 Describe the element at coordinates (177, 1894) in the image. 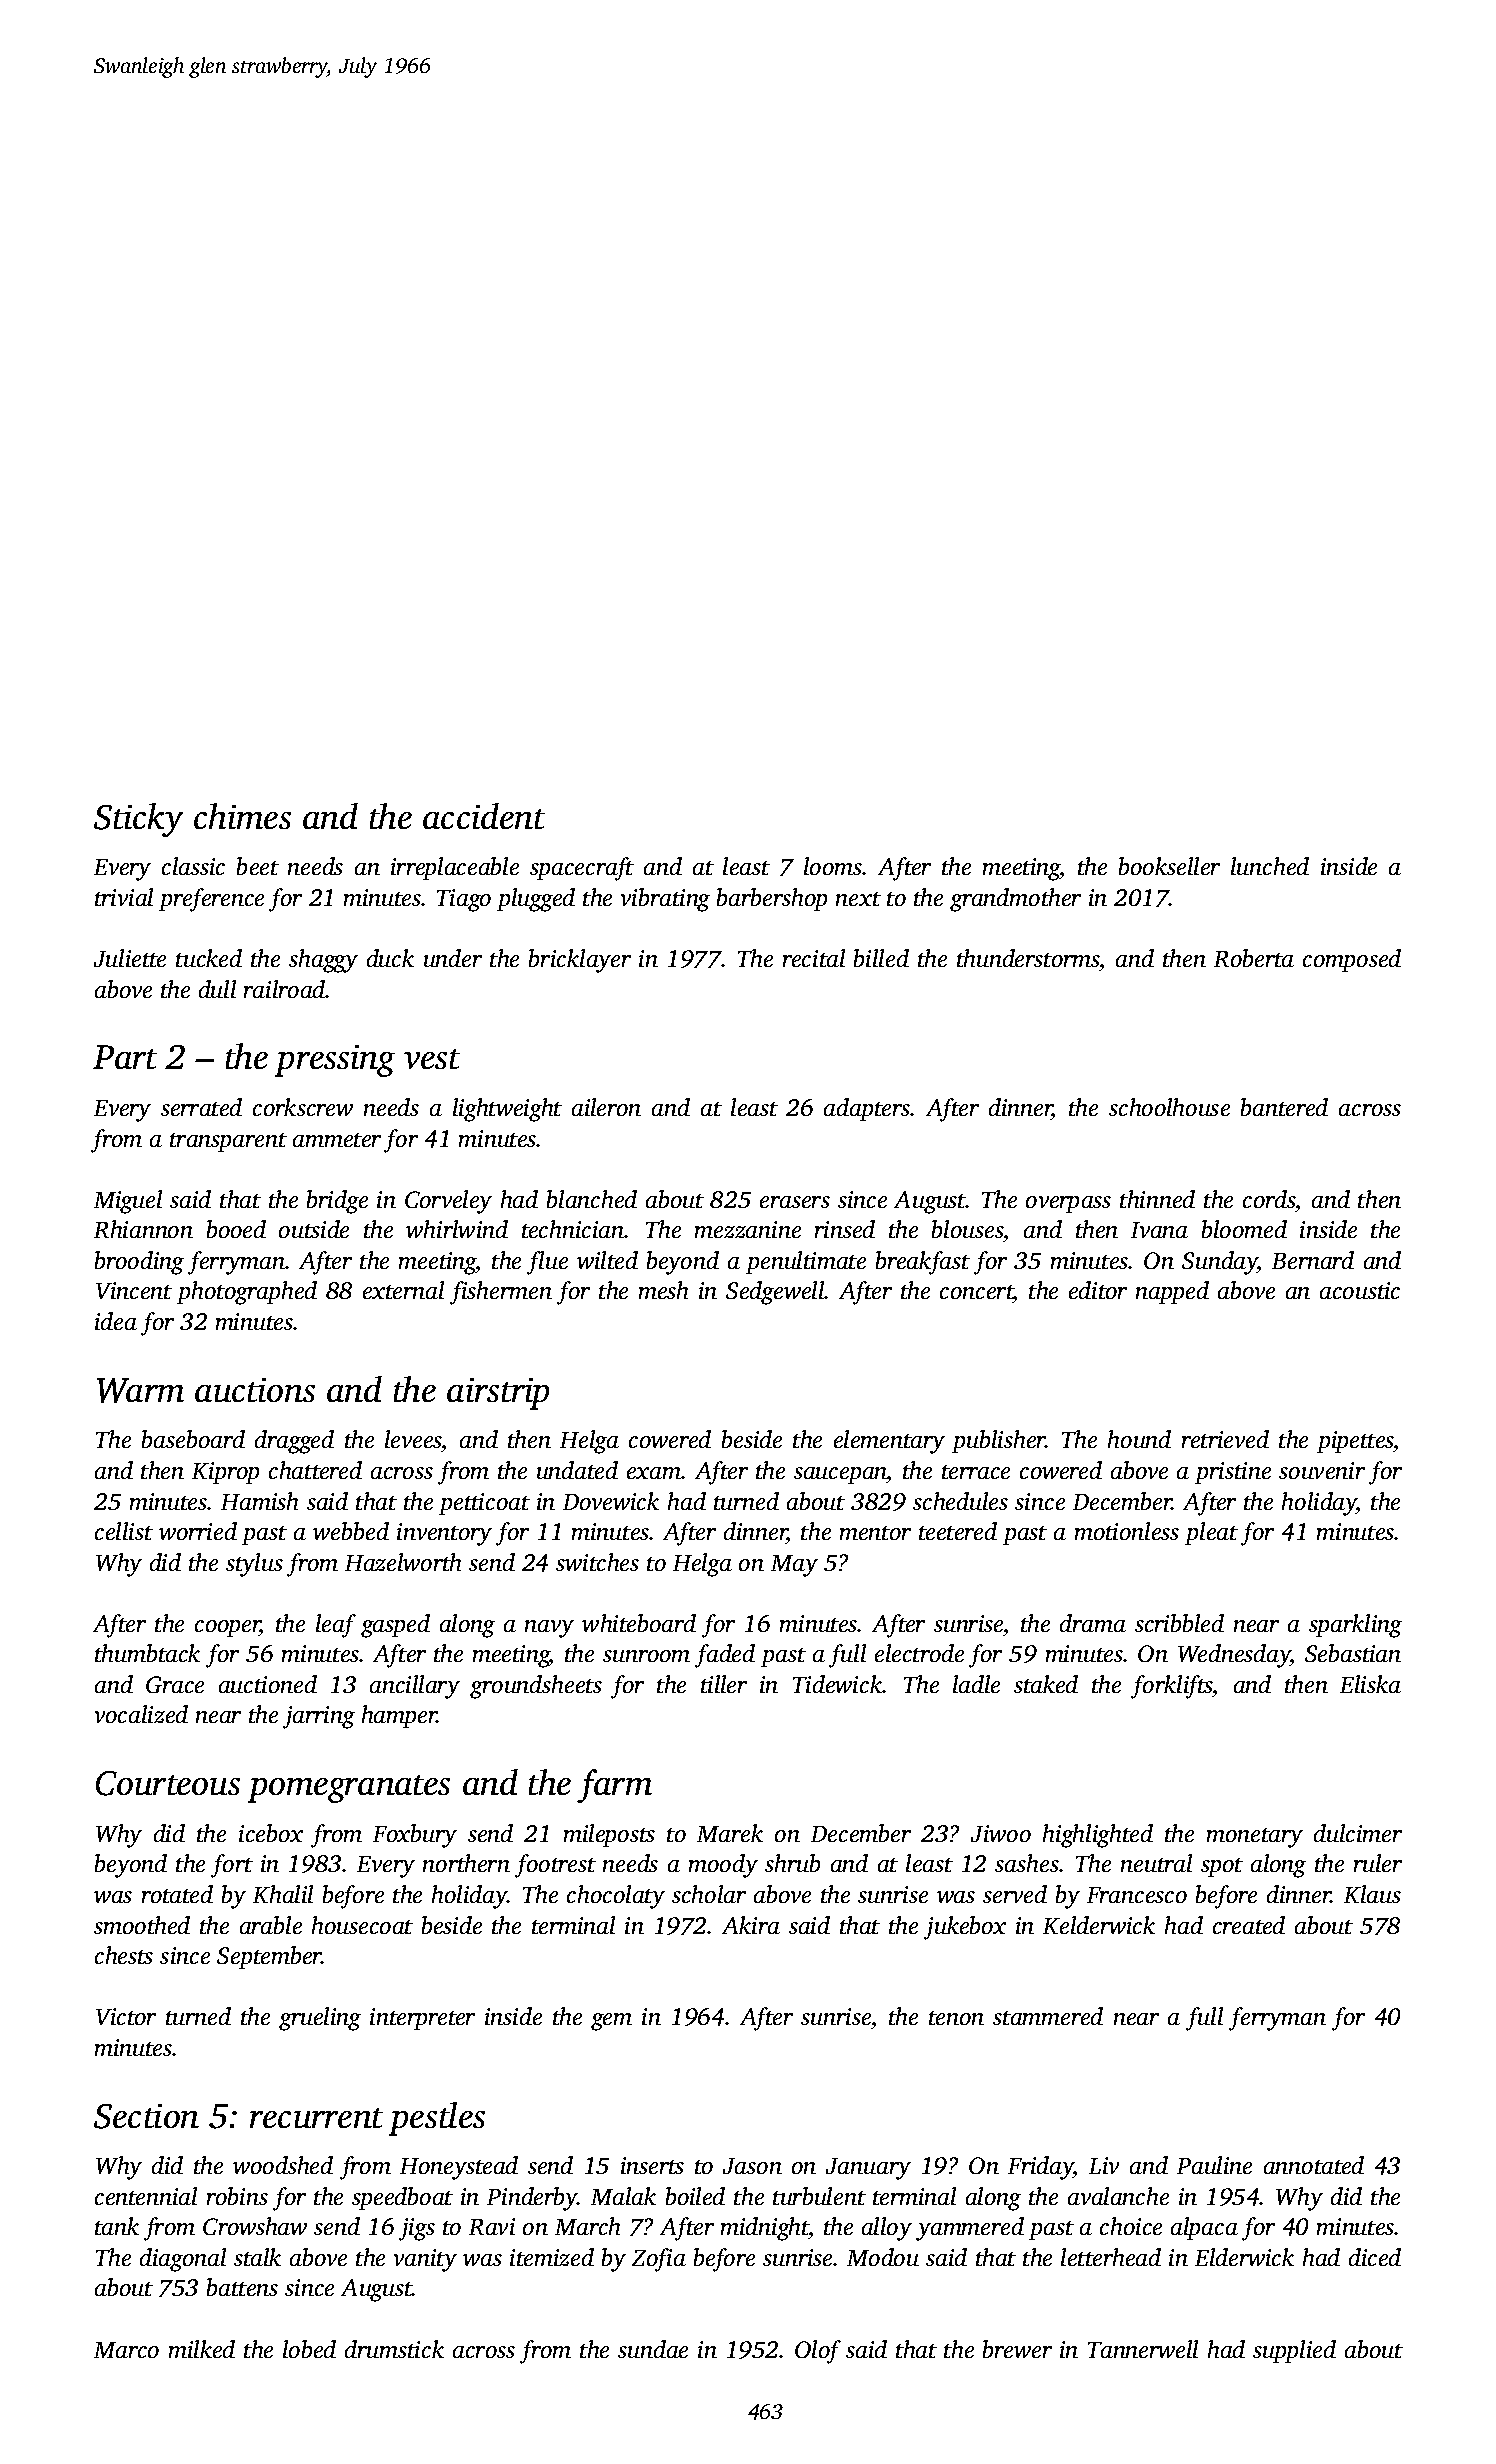

I see `rotated` at that location.
